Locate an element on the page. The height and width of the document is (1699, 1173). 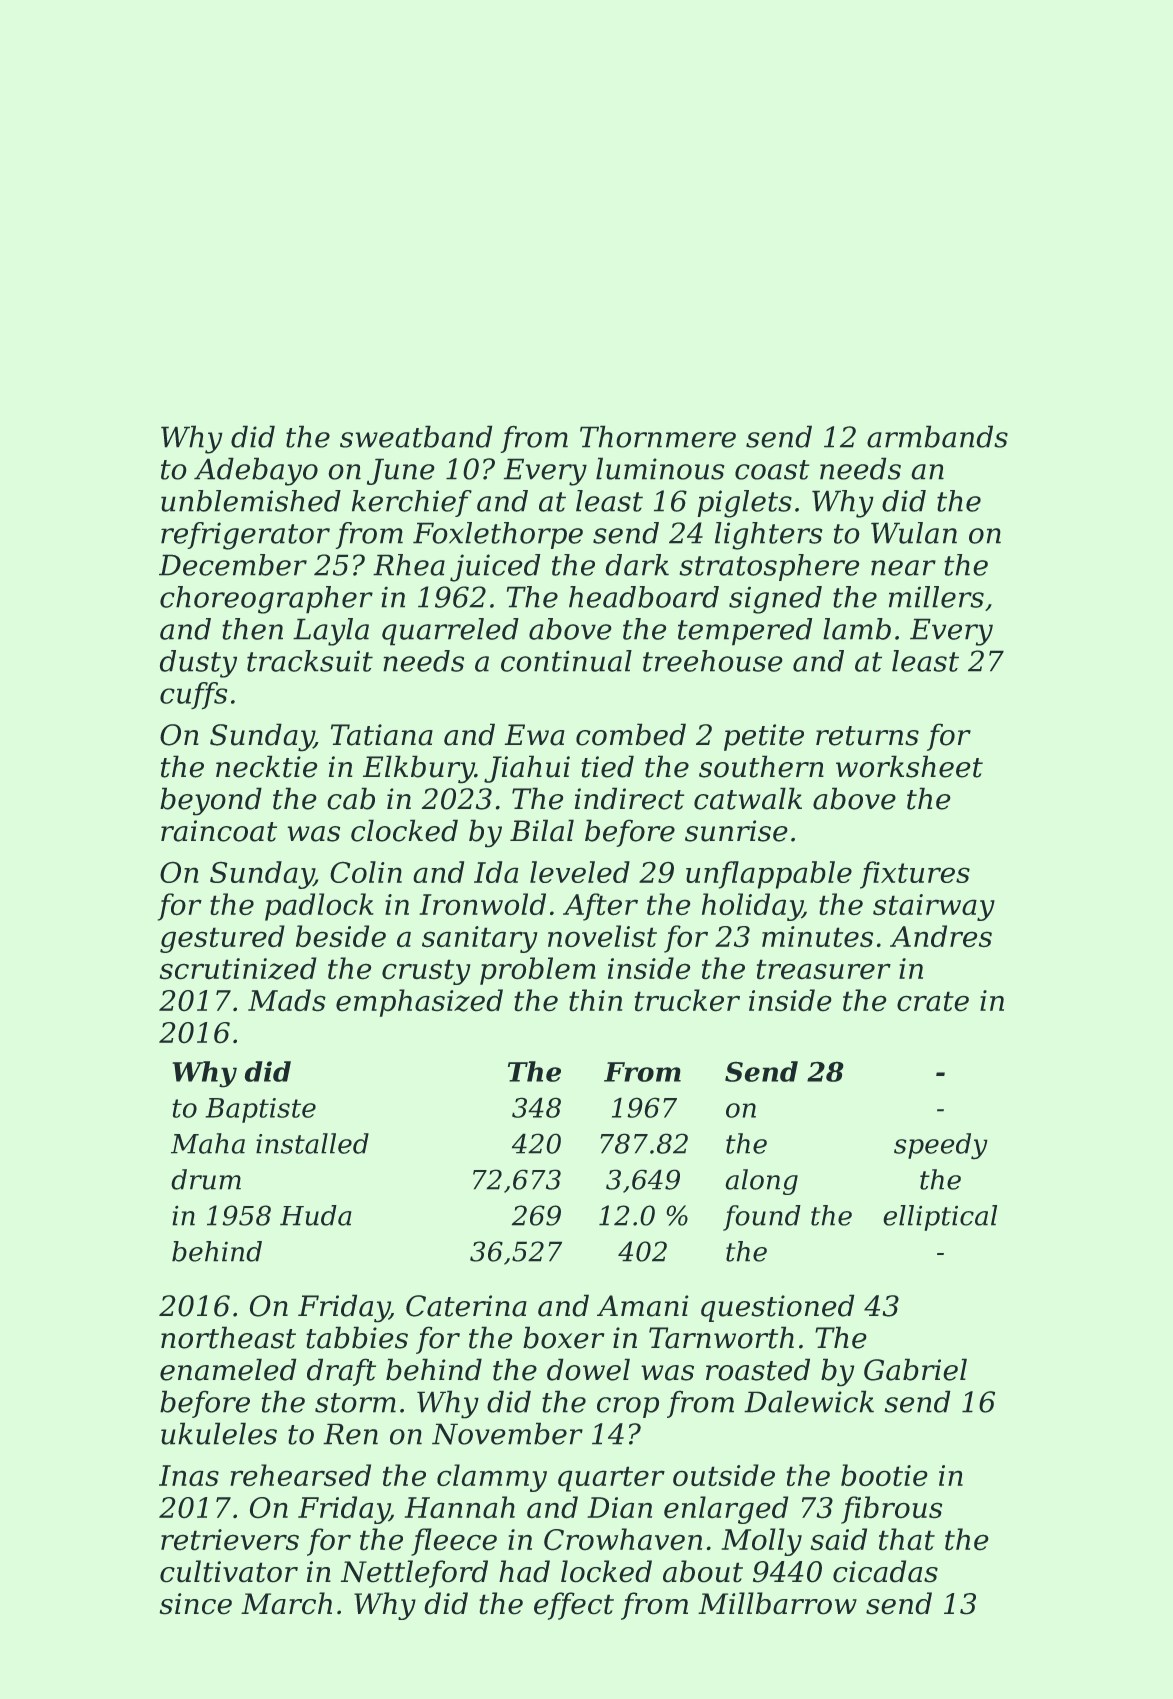
armbands is located at coordinates (937, 436).
